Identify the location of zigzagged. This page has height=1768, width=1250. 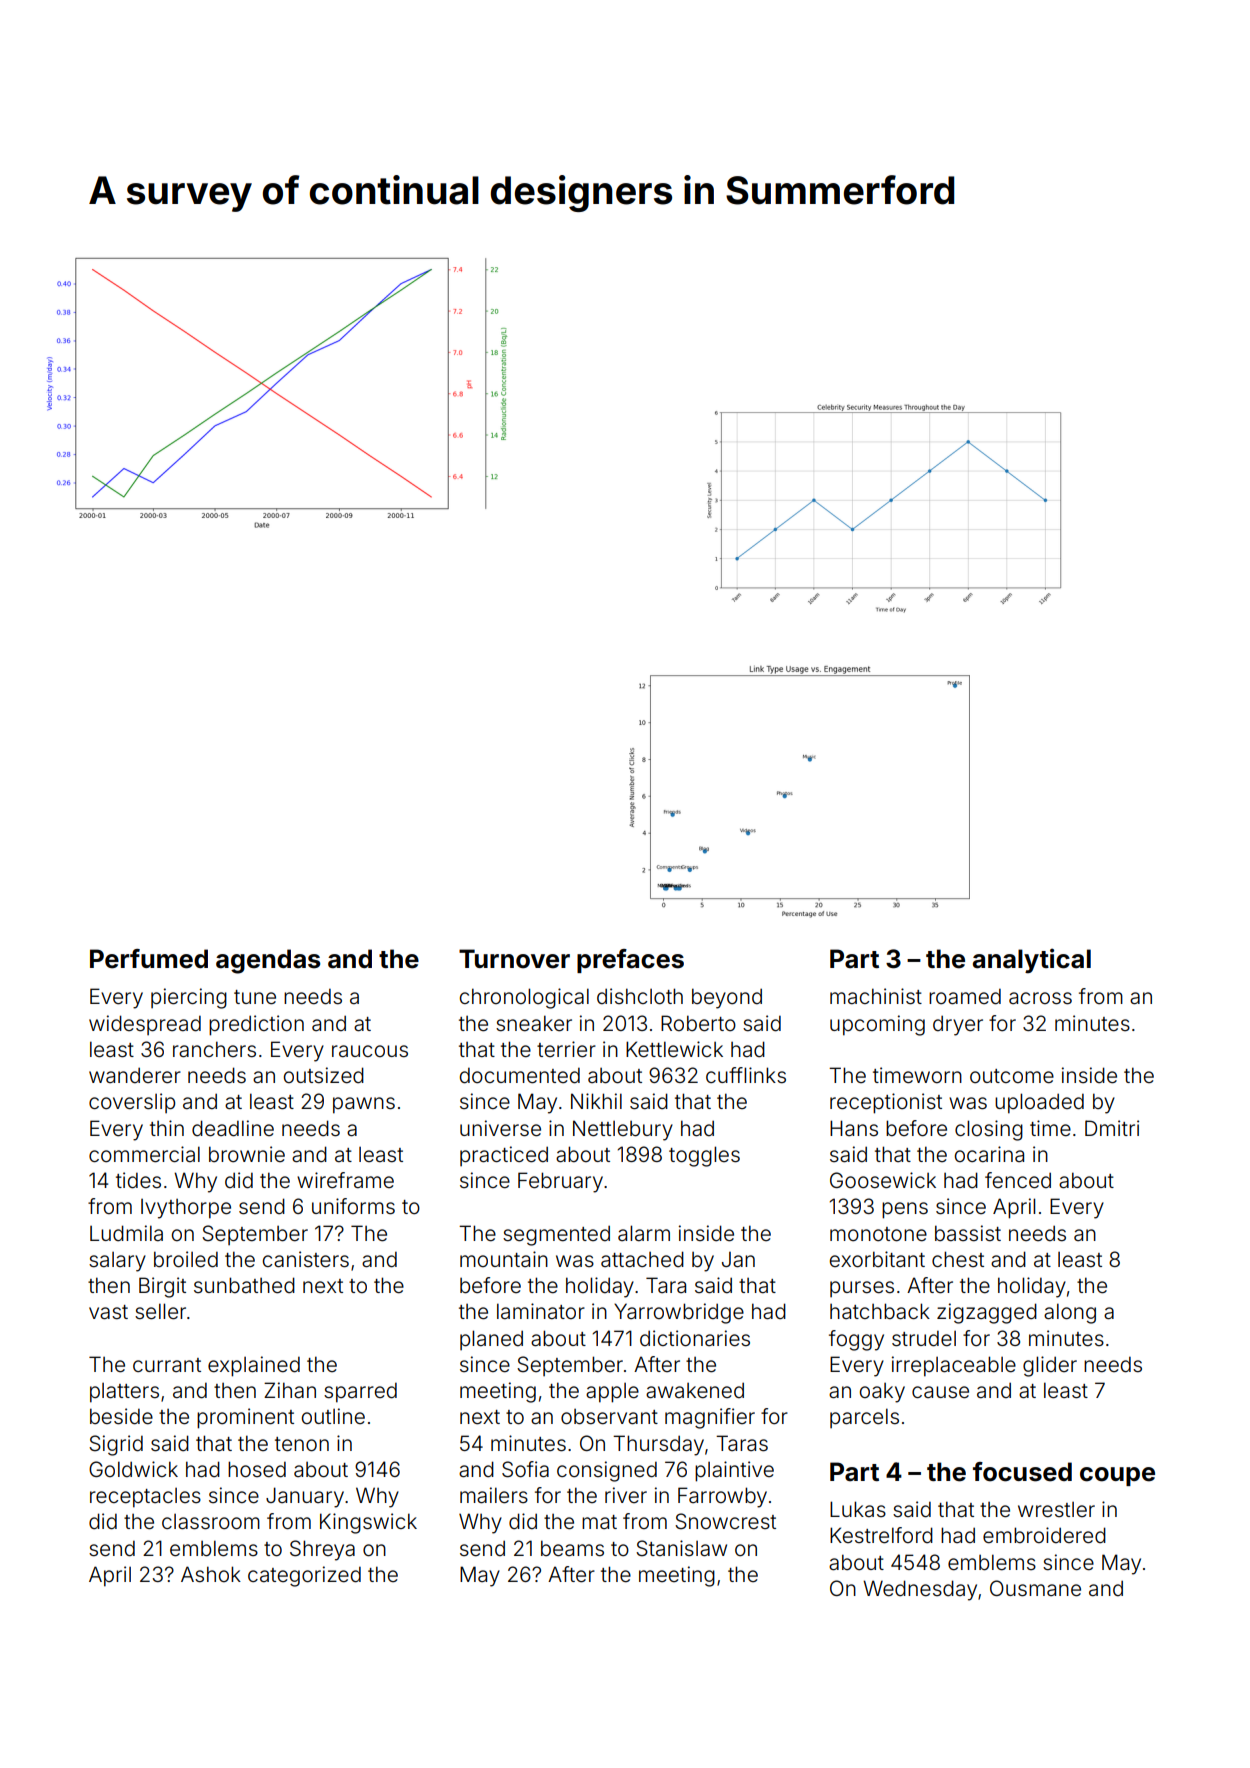
(987, 1313).
